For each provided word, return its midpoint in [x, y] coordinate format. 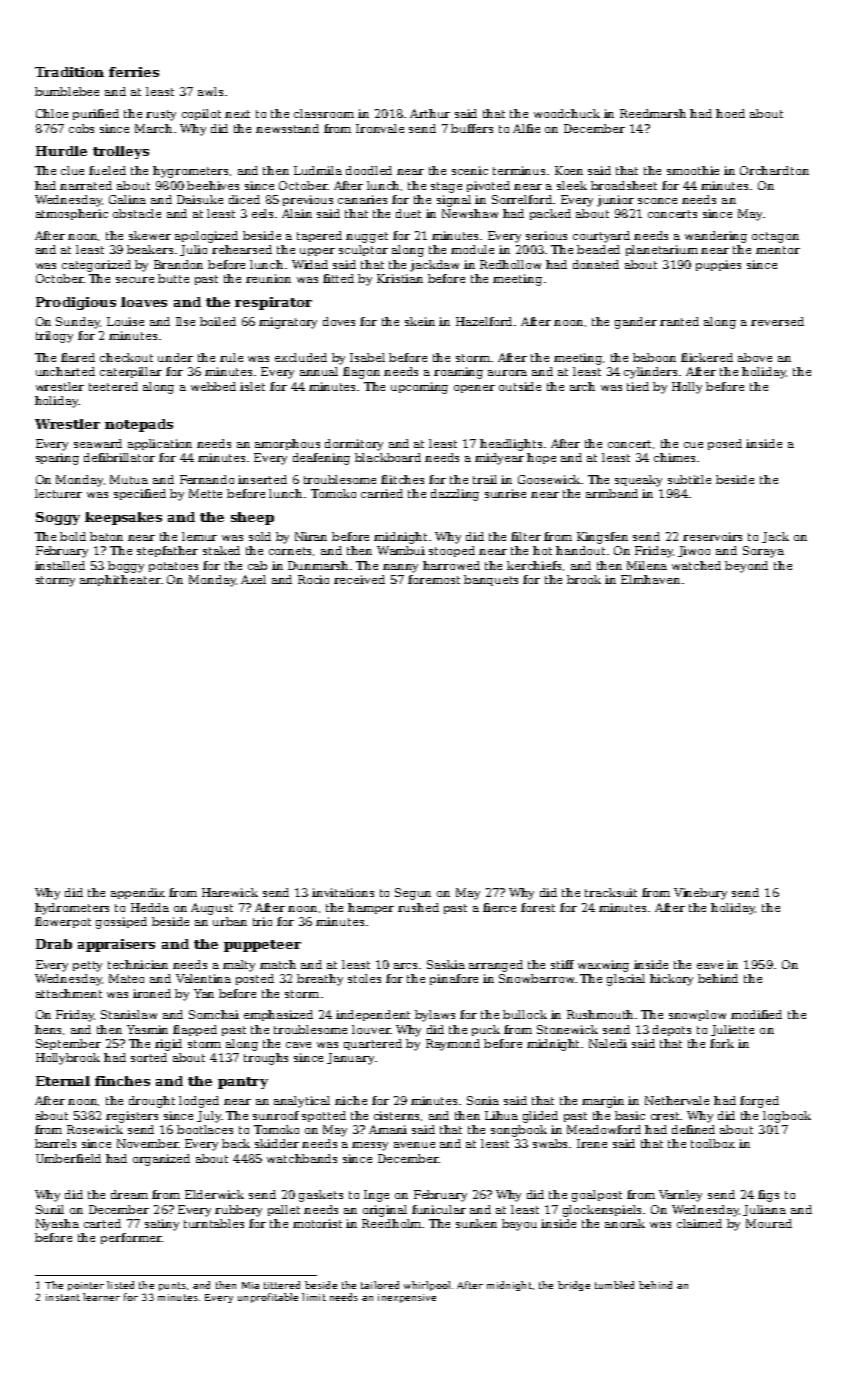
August [212, 909]
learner [101, 1297]
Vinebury [700, 894]
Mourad [769, 1223]
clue [72, 170]
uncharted [65, 371]
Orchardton [774, 170]
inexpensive [407, 1298]
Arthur [430, 113]
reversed [777, 321]
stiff [562, 964]
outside [520, 386]
